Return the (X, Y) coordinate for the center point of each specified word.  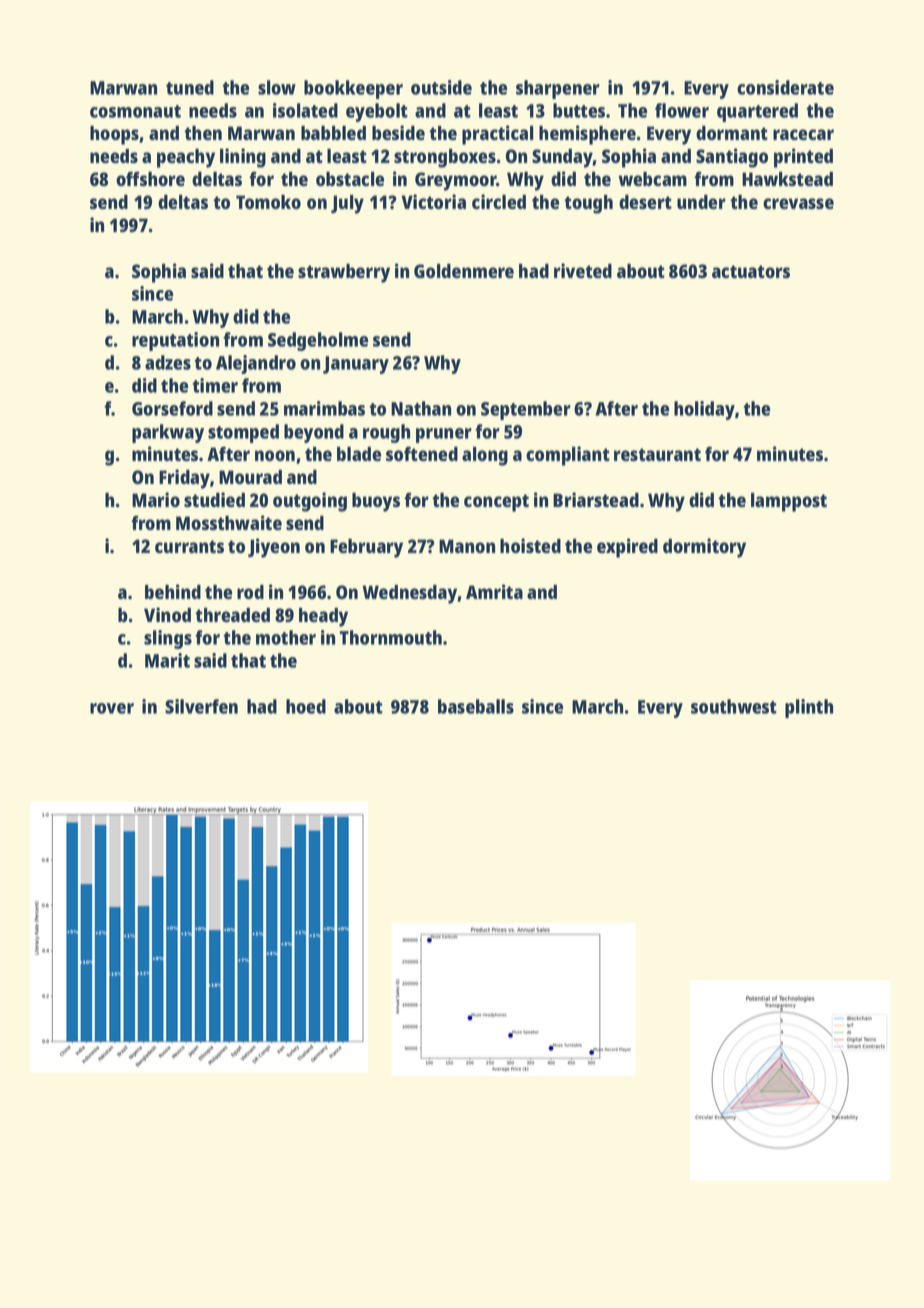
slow (277, 87)
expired (627, 548)
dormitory (704, 548)
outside (441, 87)
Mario (156, 499)
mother (286, 637)
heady (323, 617)
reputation (175, 341)
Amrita (494, 591)
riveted (583, 270)
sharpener (558, 89)
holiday (704, 410)
